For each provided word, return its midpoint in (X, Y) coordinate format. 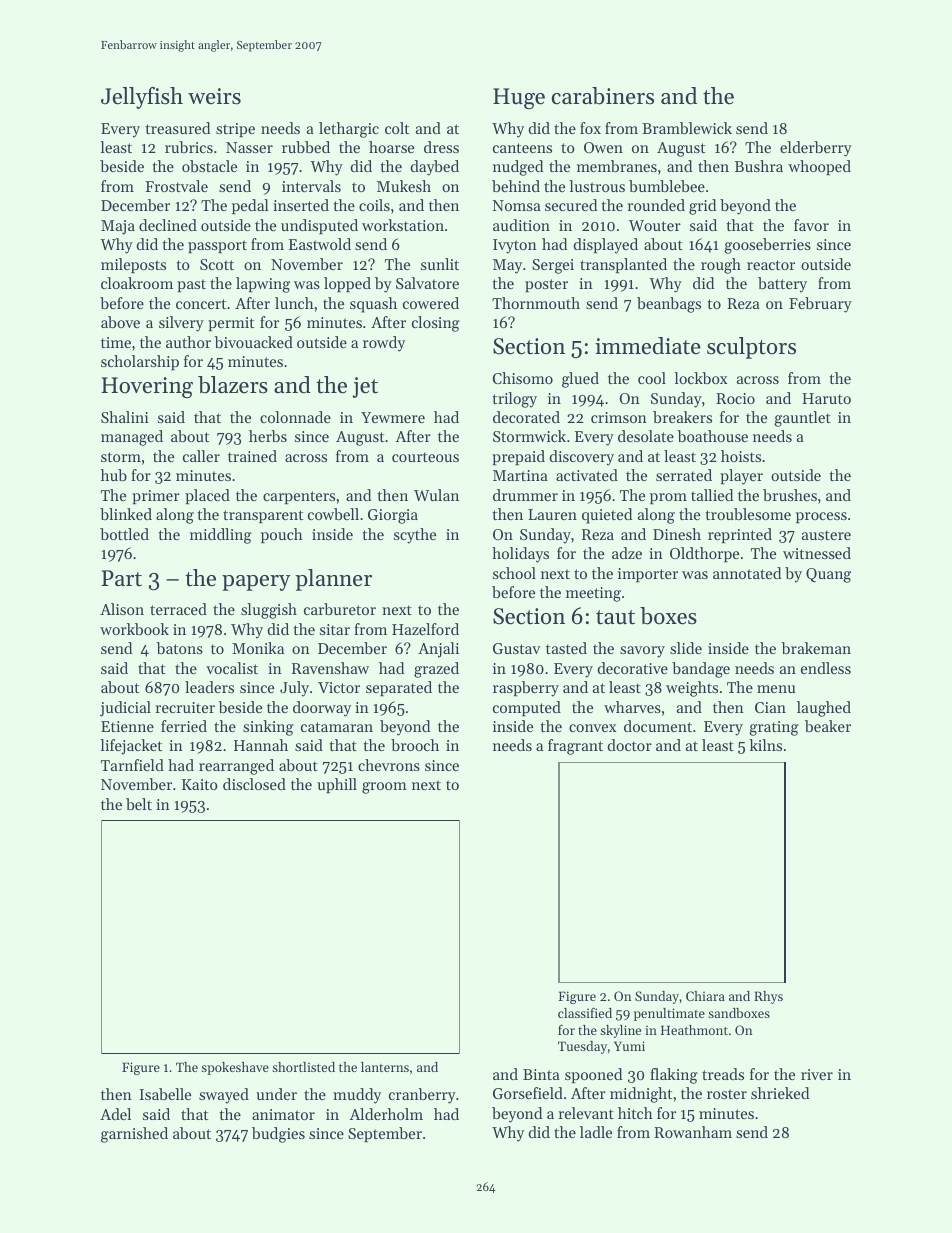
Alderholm (386, 1114)
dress (441, 147)
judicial (125, 709)
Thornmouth (536, 303)
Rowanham (693, 1132)
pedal (250, 206)
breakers (682, 417)
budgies (278, 1135)
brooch (415, 745)
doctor (629, 745)
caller (201, 456)
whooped (819, 167)
